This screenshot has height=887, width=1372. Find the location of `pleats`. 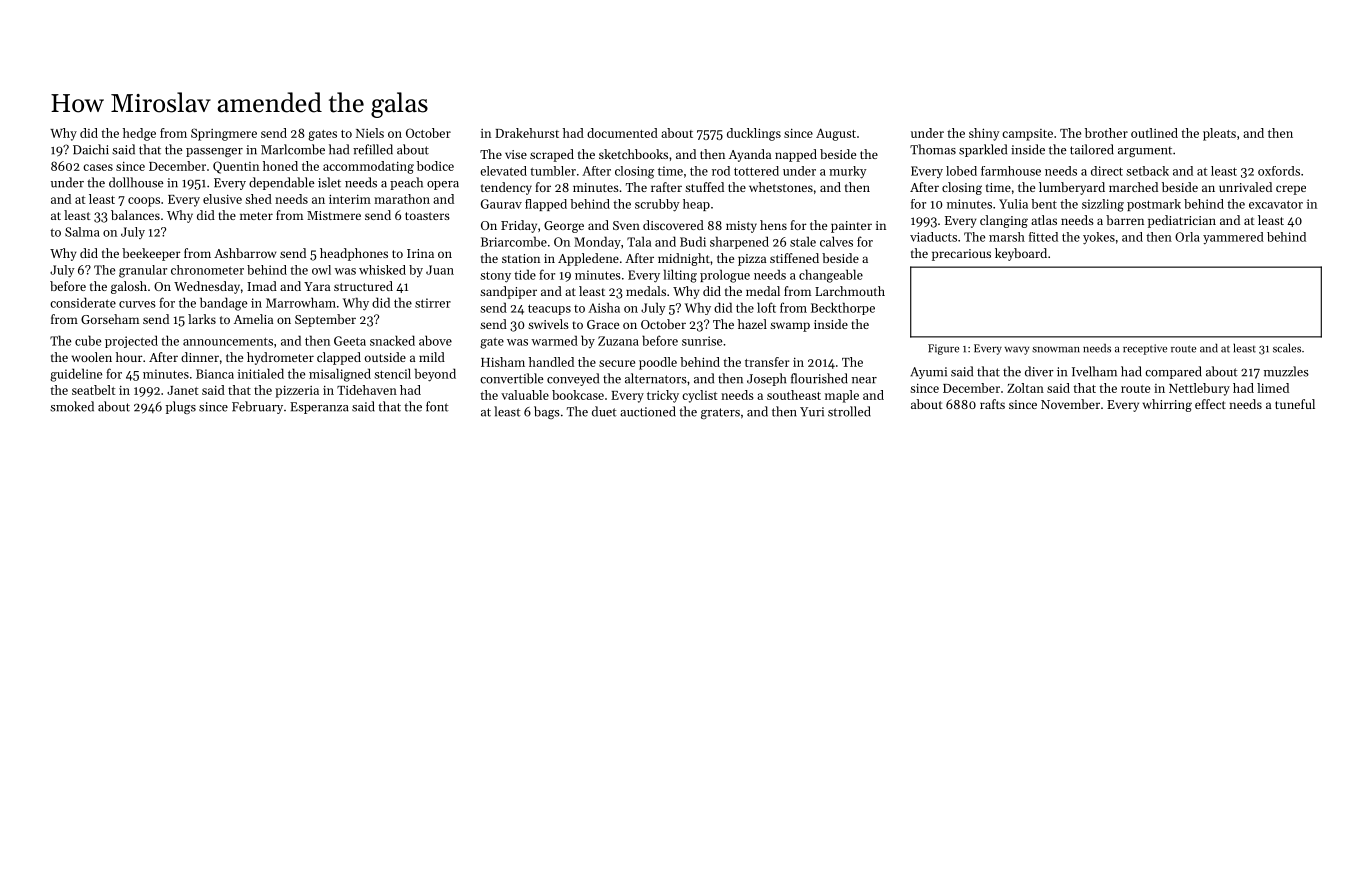

pleats is located at coordinates (1219, 134).
